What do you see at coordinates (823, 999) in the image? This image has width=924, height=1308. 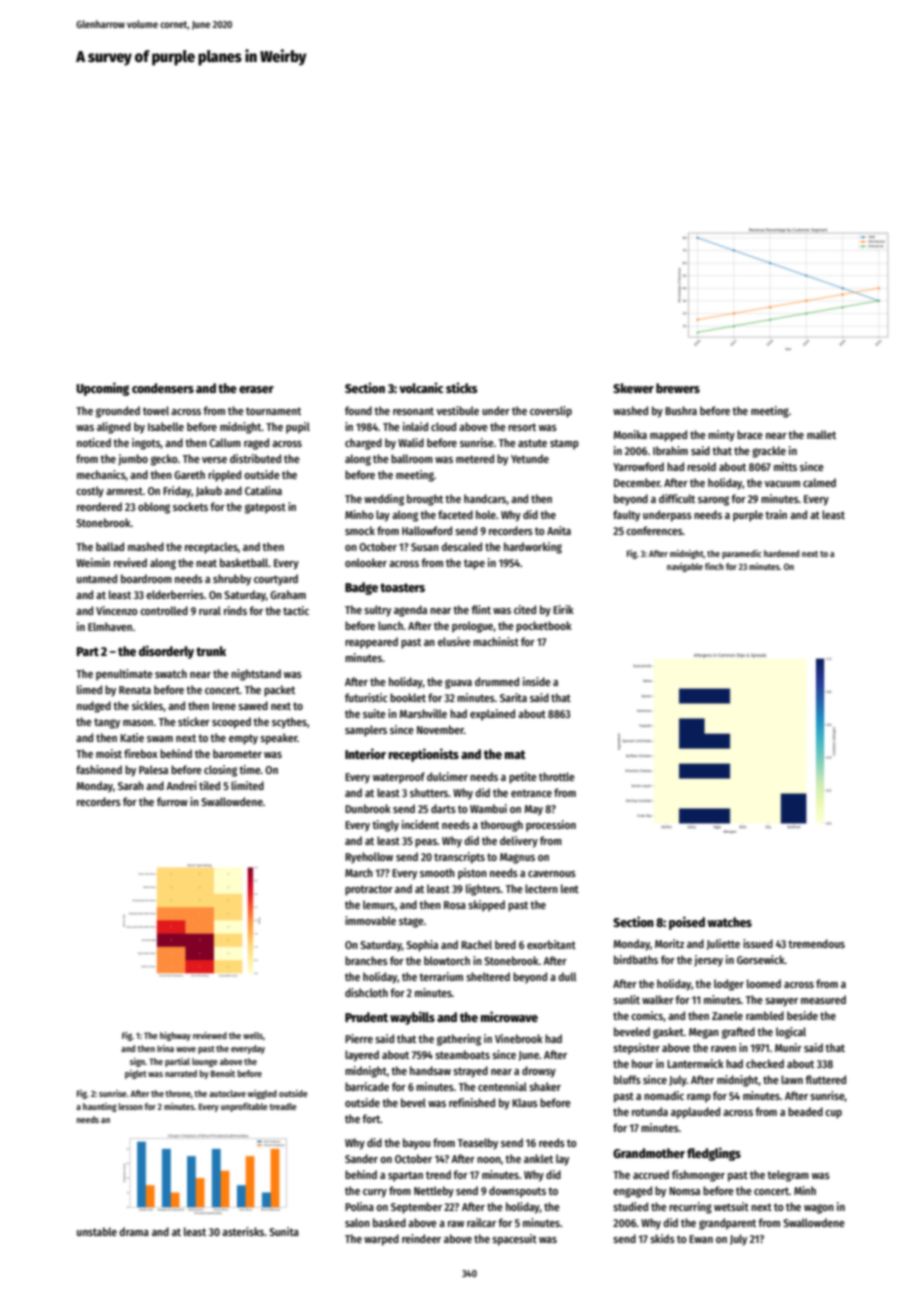 I see `measured` at bounding box center [823, 999].
